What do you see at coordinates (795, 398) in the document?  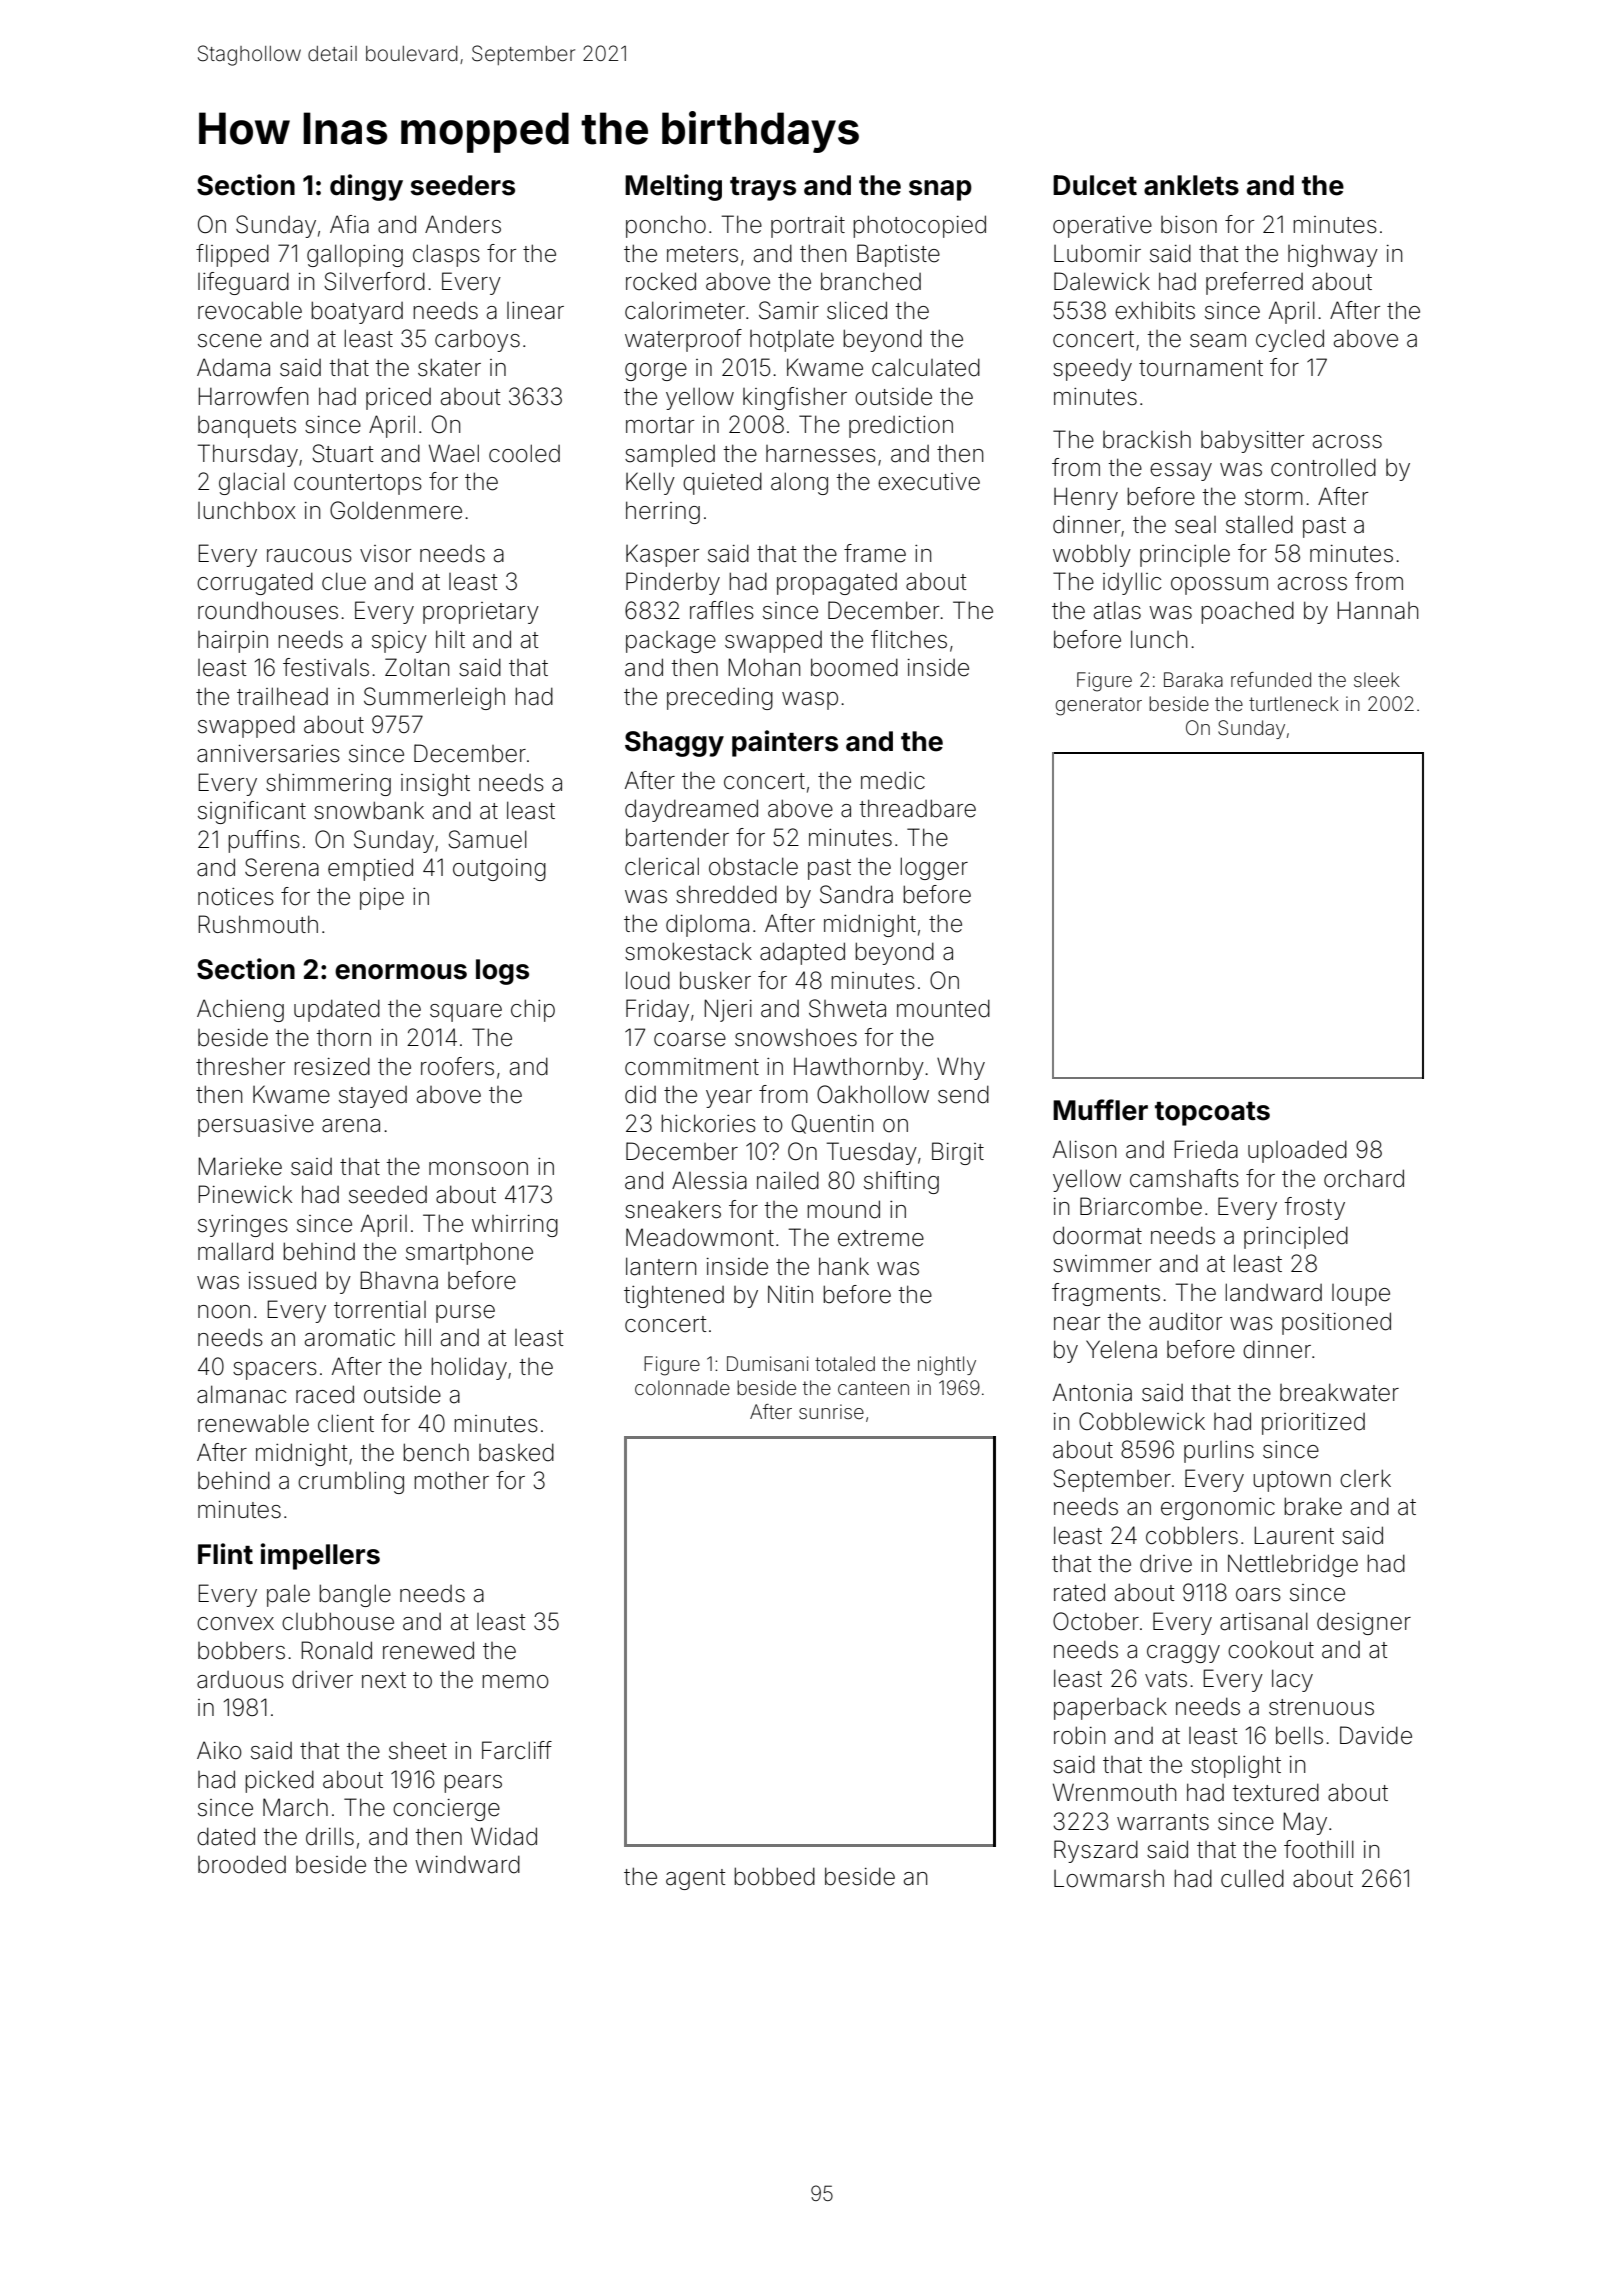 I see `kingfisher` at bounding box center [795, 398].
